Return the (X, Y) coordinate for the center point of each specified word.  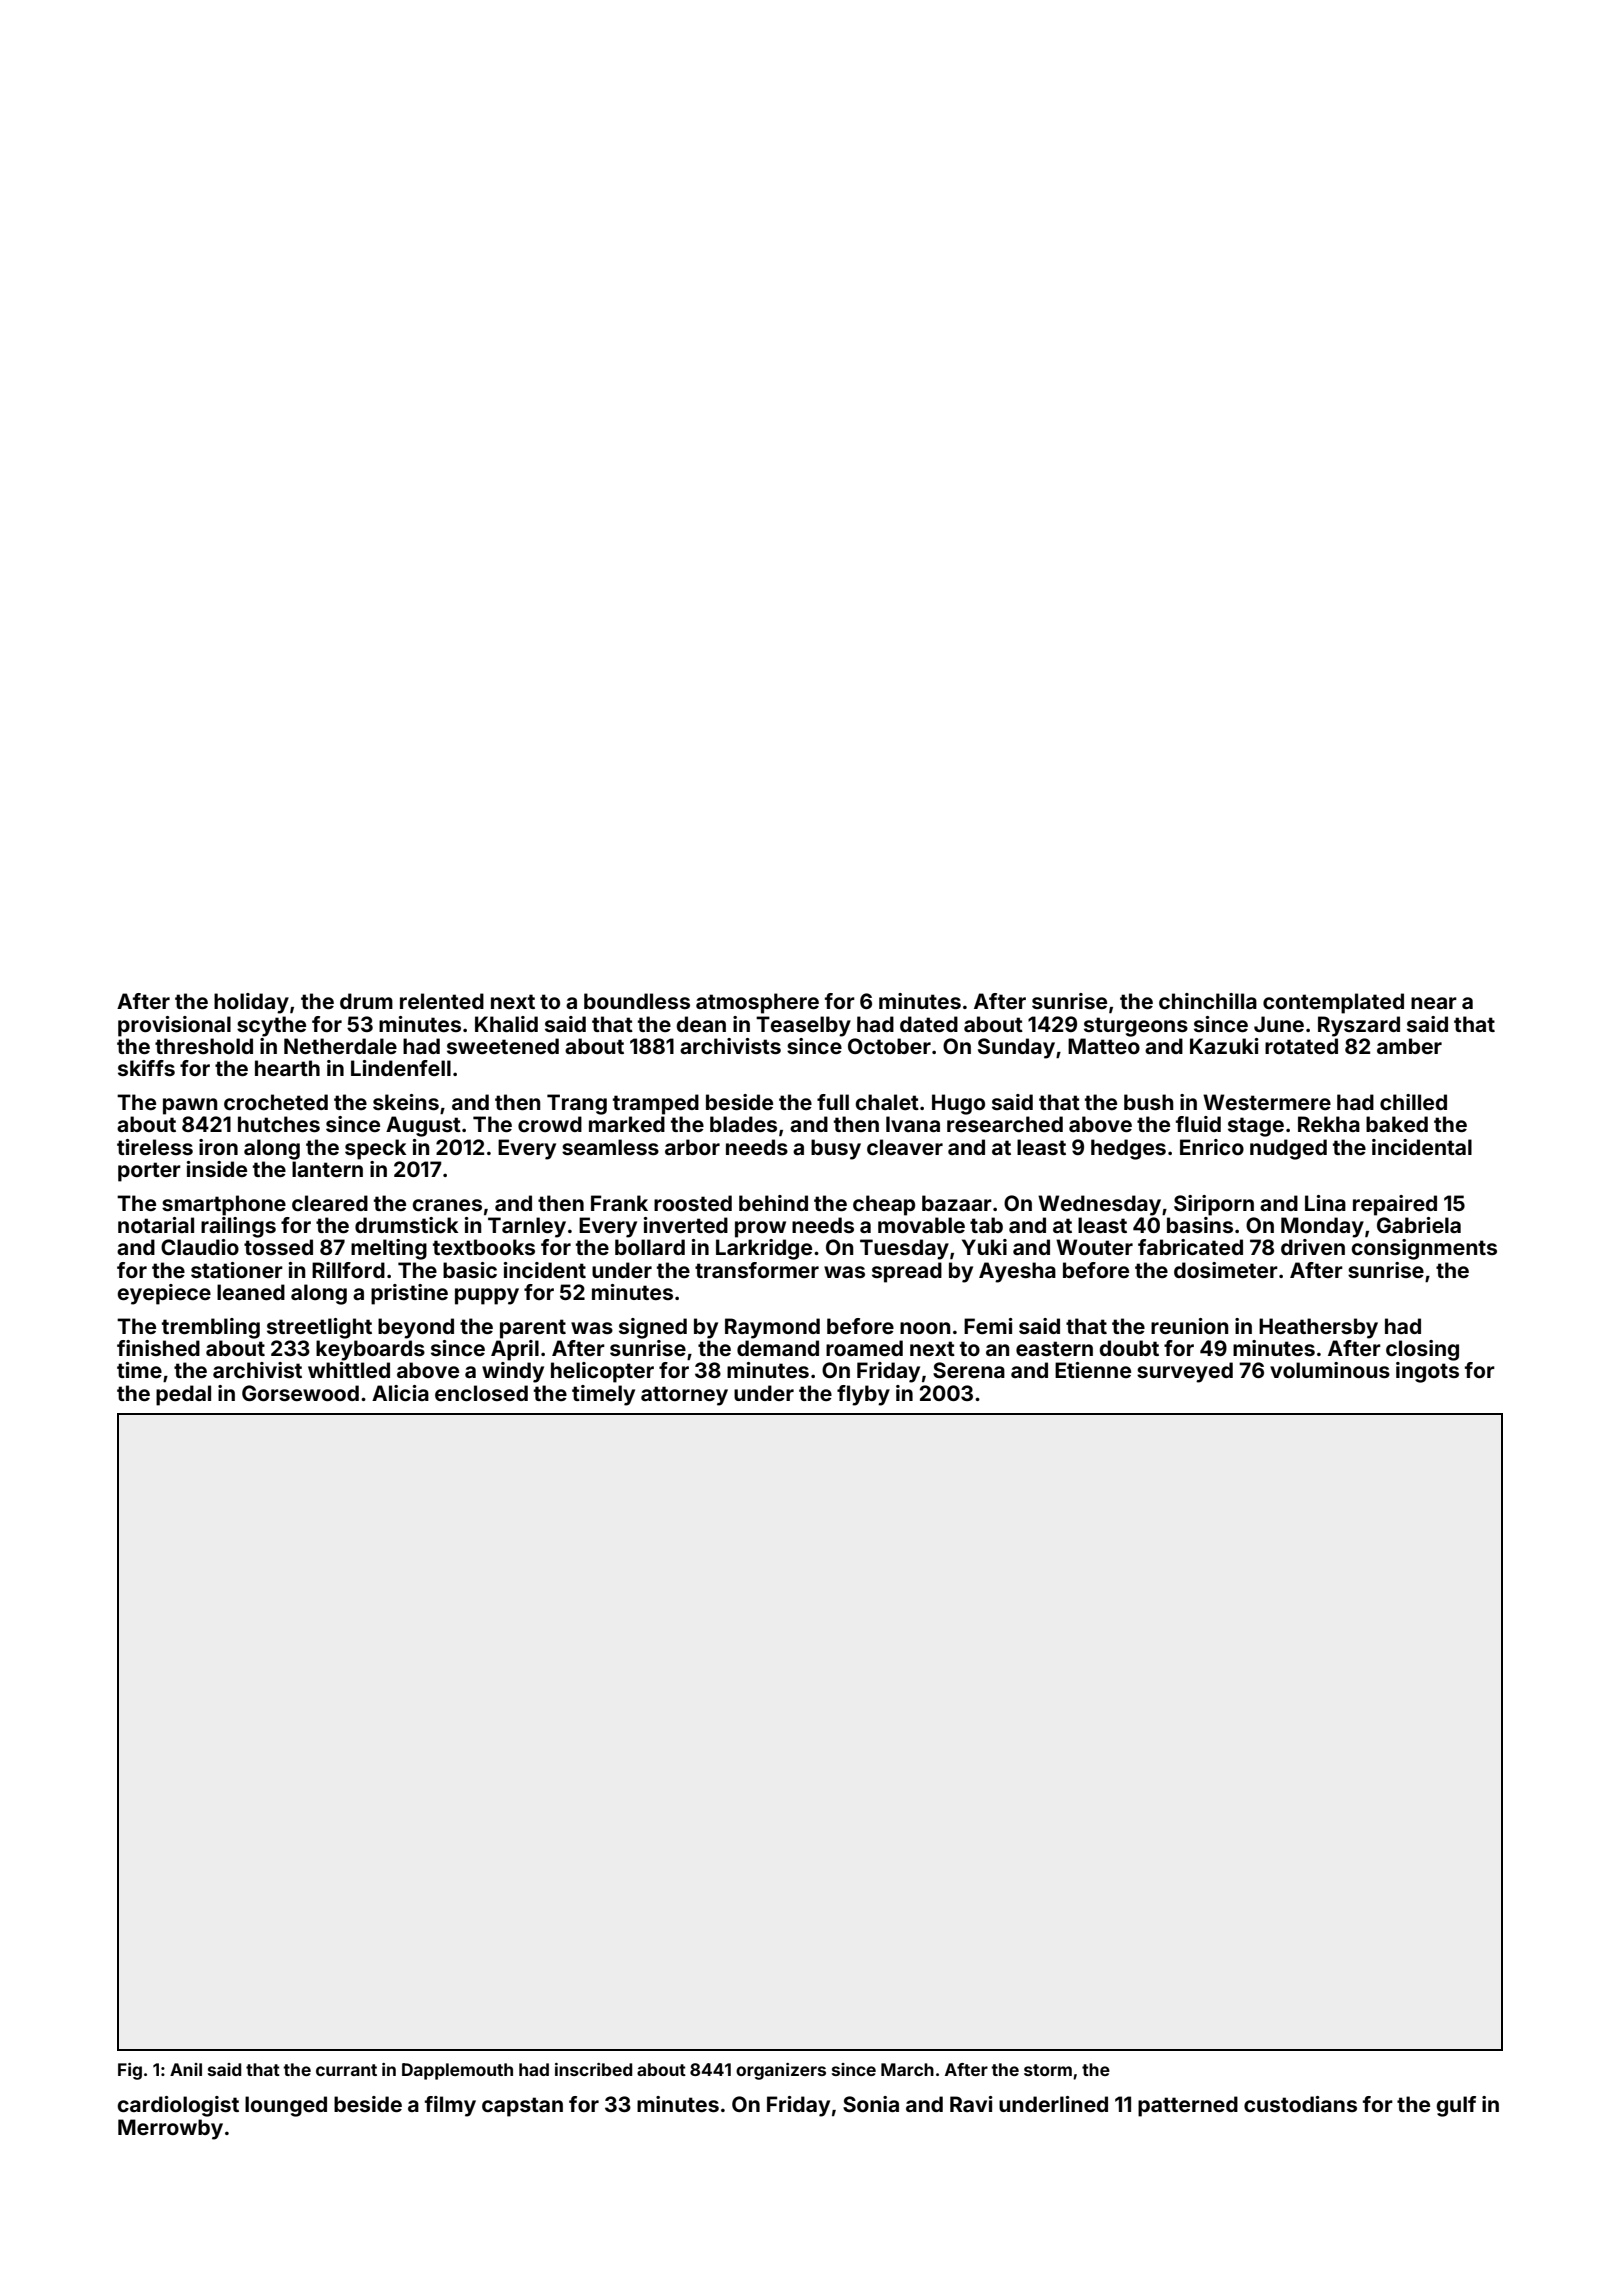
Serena (969, 1370)
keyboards (370, 1350)
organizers (781, 2071)
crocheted (276, 1102)
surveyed (1185, 1372)
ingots (1427, 1372)
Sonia (871, 2104)
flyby (863, 1395)
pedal (183, 1395)
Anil (186, 2069)
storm (1048, 2070)
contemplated (1333, 1003)
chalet (887, 1102)
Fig (130, 2071)
